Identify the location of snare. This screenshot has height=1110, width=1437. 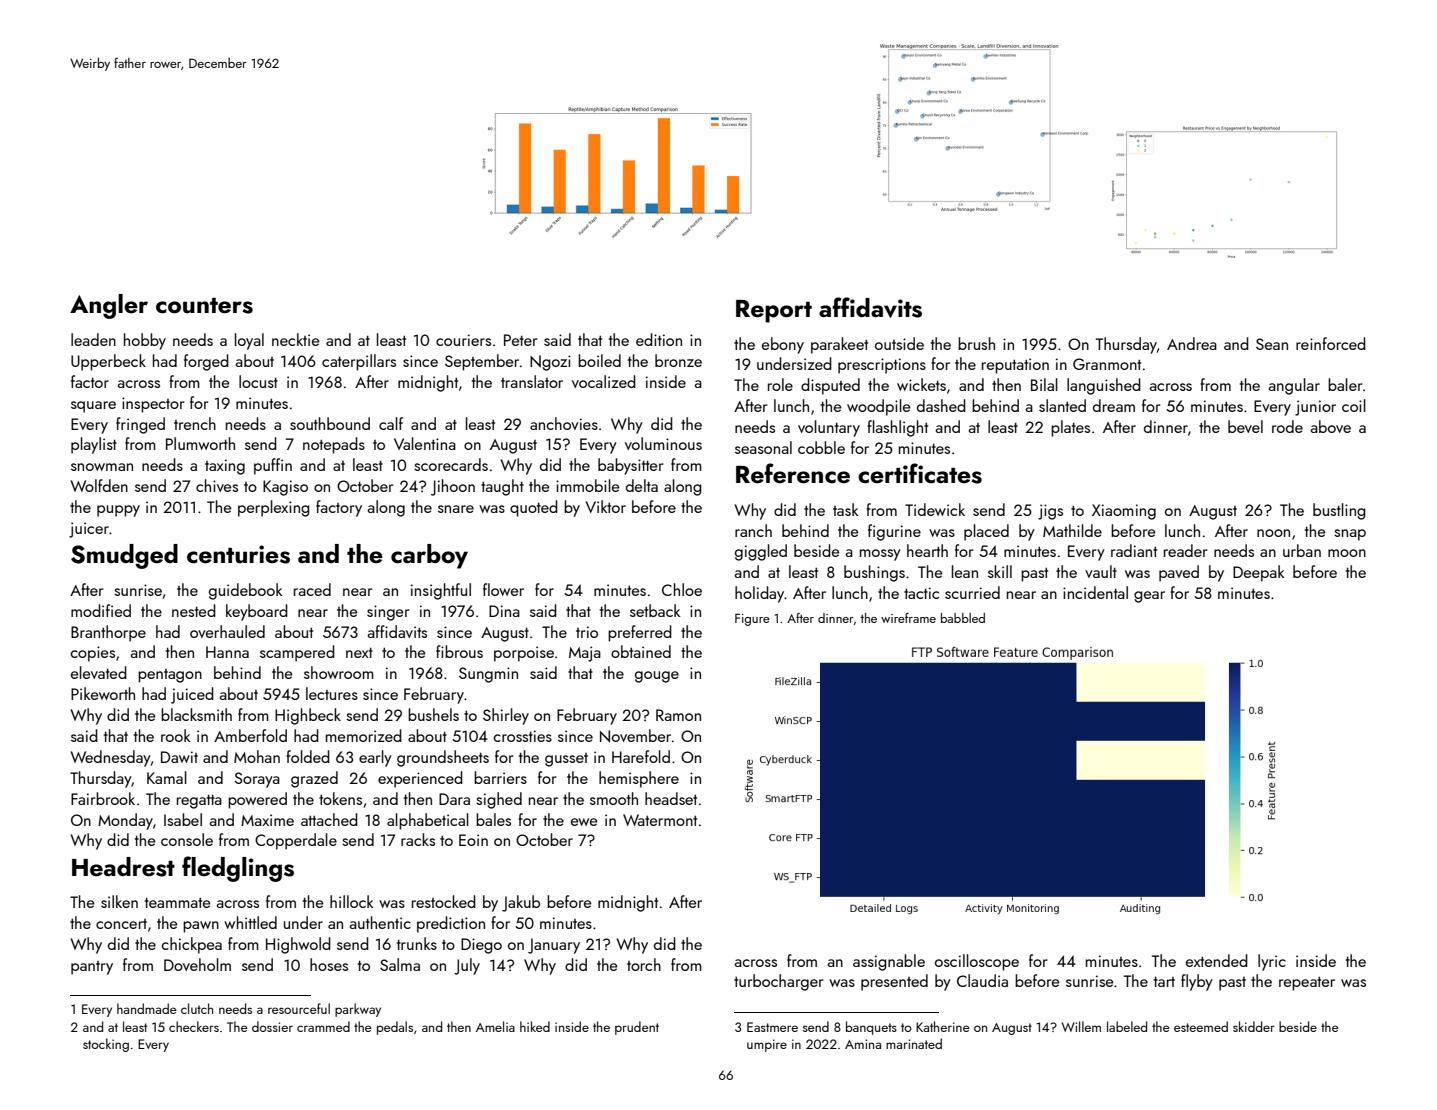
(456, 509).
